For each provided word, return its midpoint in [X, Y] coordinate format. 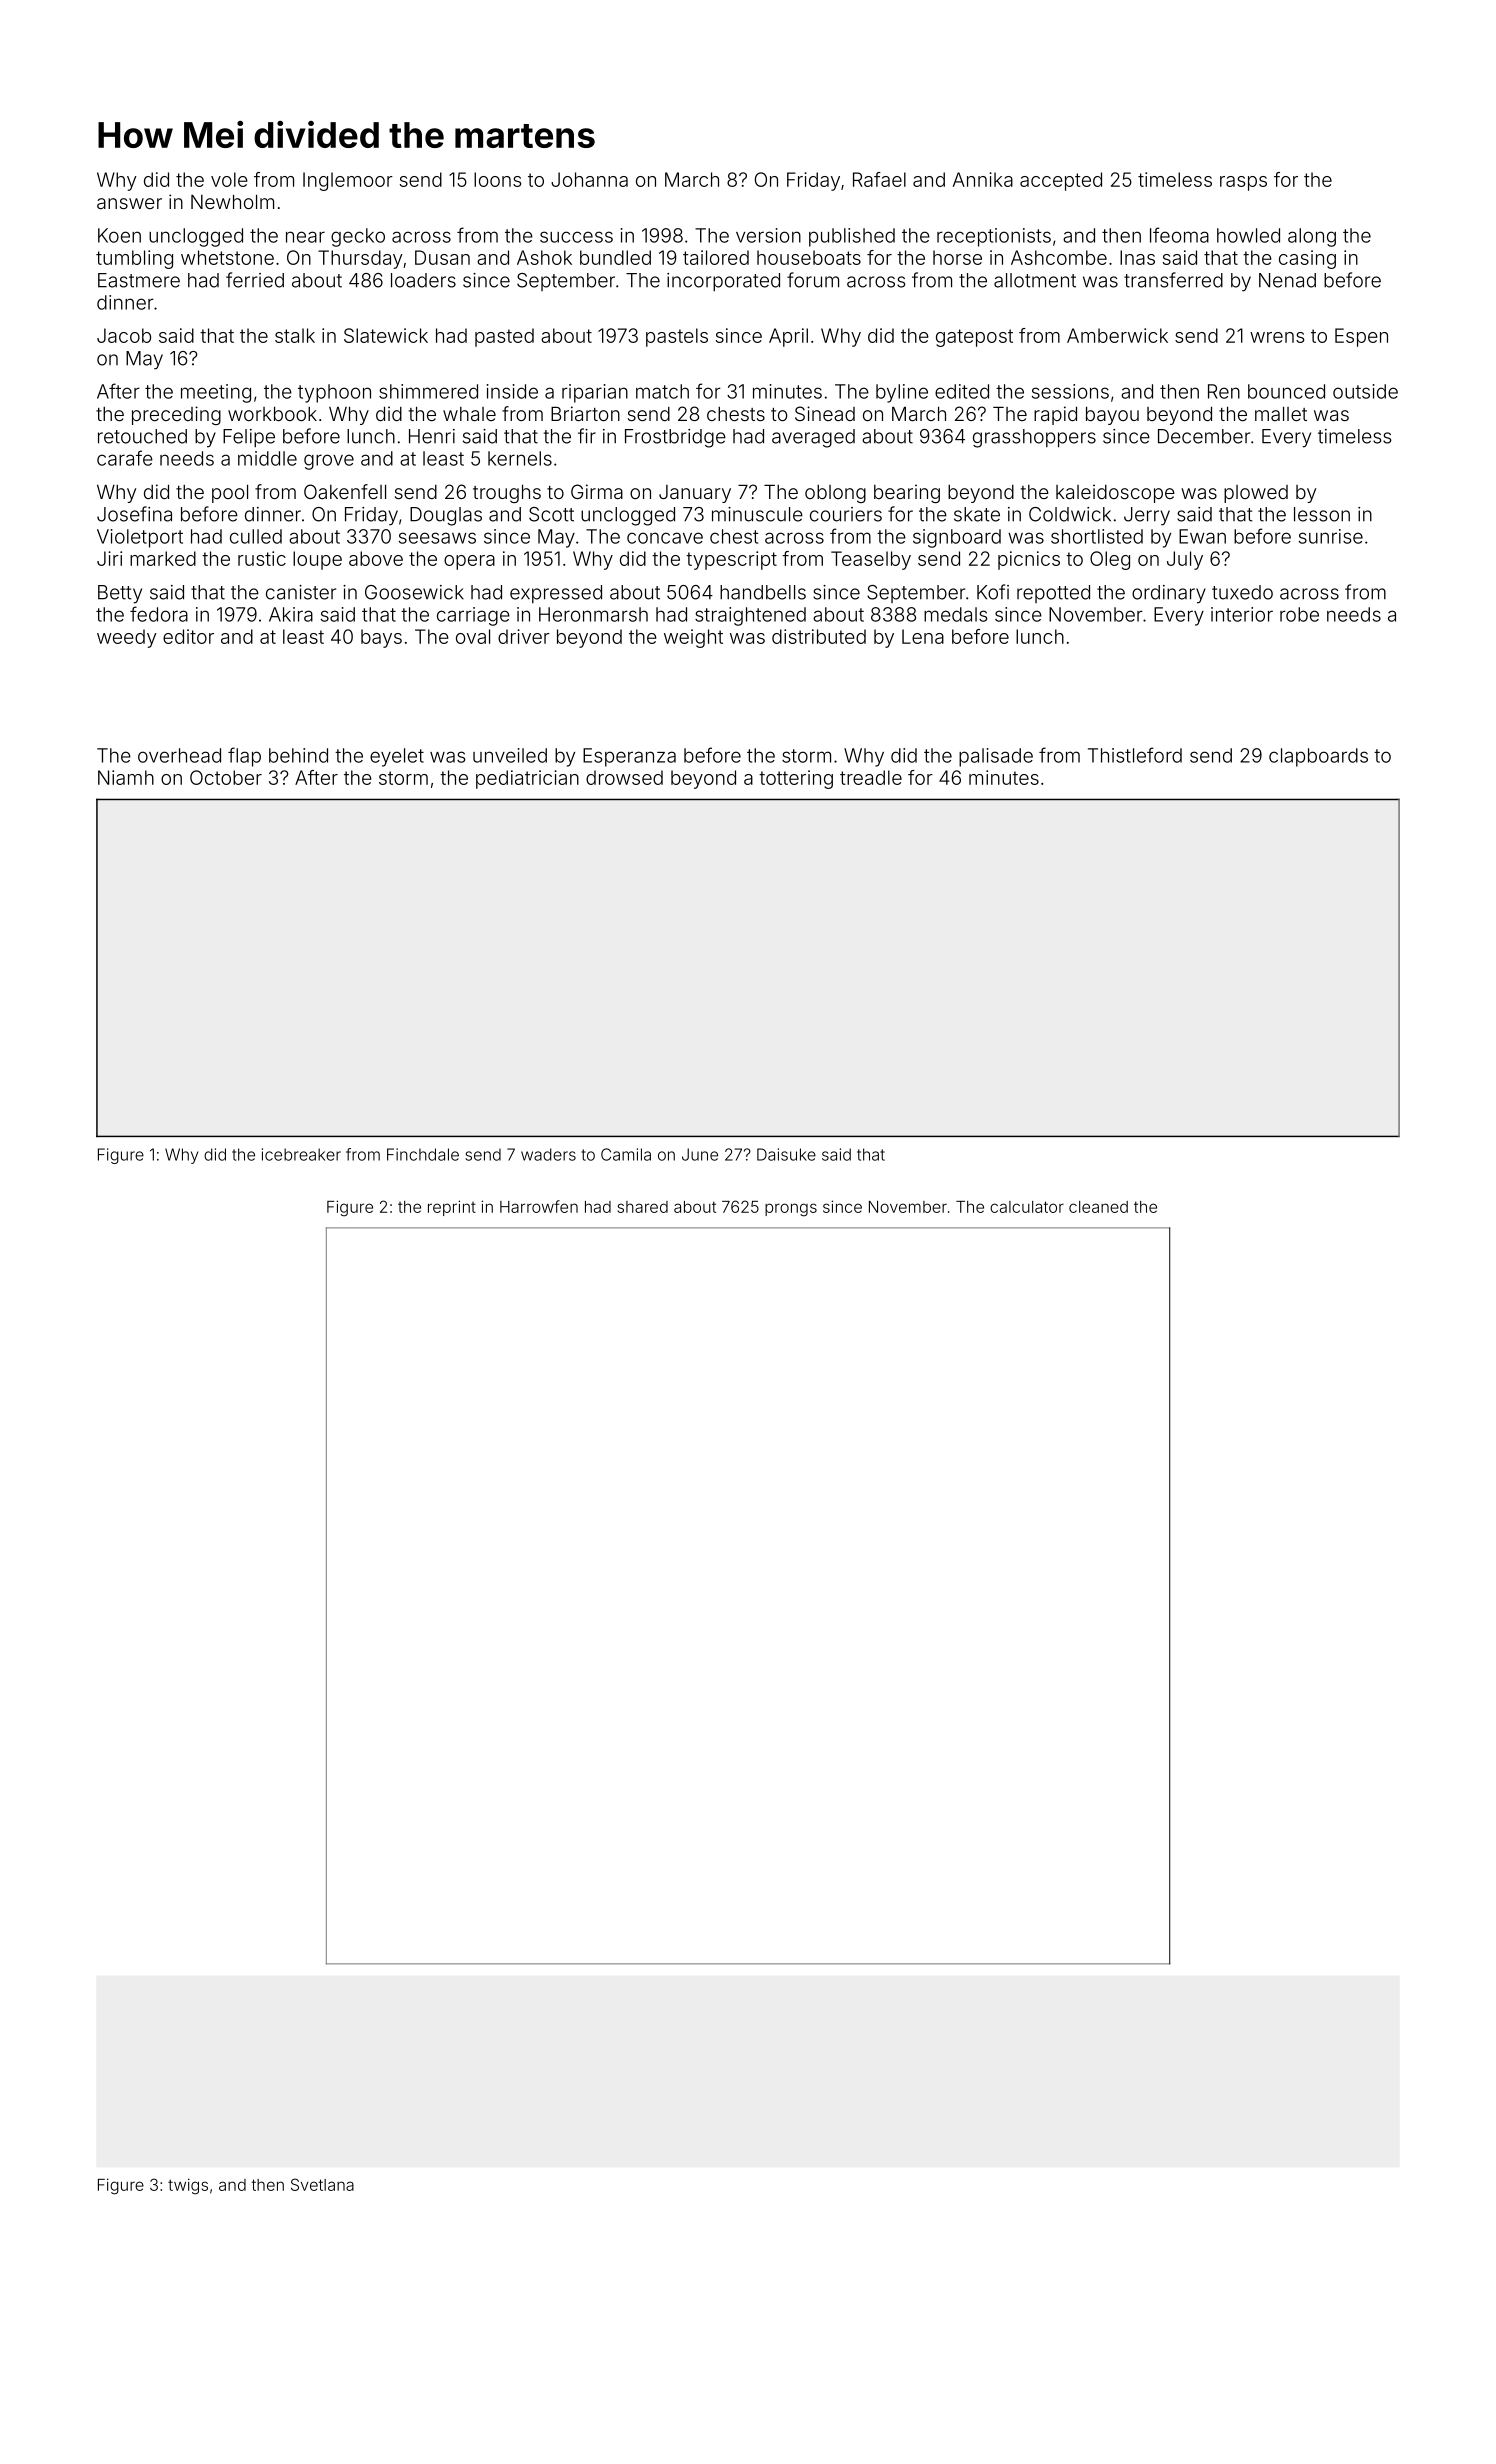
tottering [796, 779]
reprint [452, 1208]
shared [643, 1207]
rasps [1243, 183]
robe [1299, 614]
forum [813, 280]
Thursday [360, 259]
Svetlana [322, 2184]
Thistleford [1135, 755]
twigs [188, 2186]
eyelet [397, 757]
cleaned [1098, 1207]
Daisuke [786, 1154]
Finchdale [423, 1154]
